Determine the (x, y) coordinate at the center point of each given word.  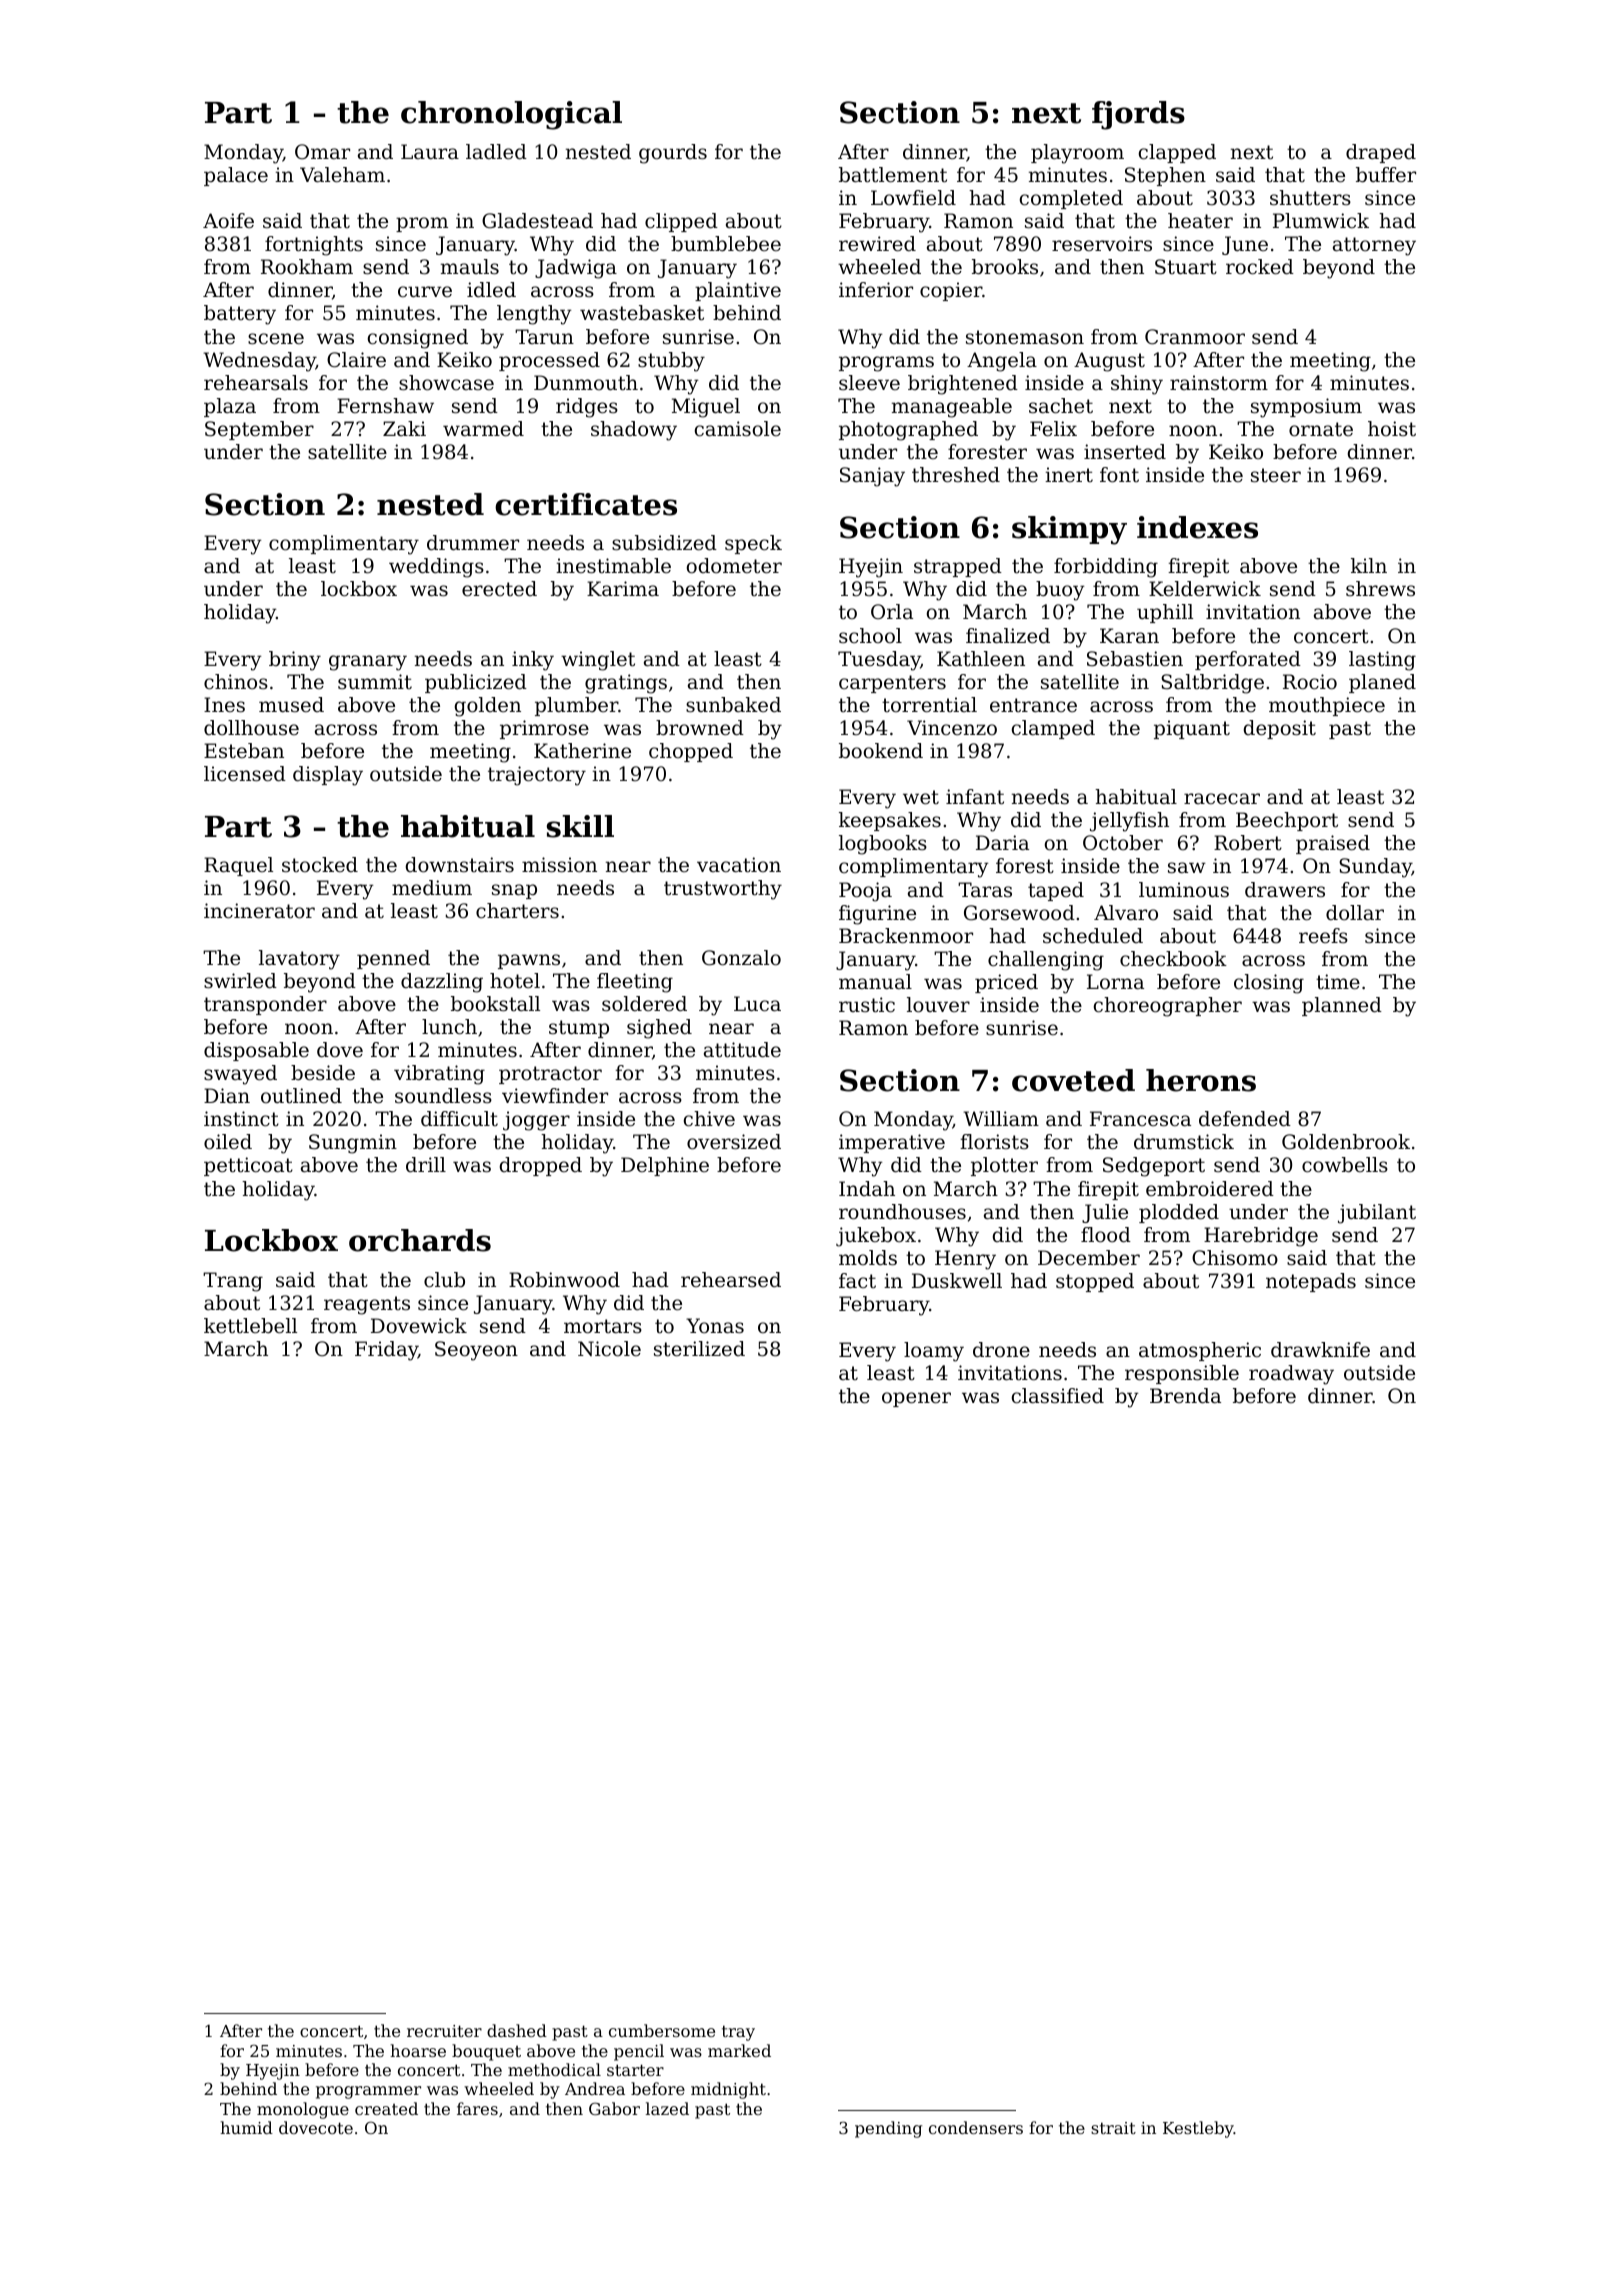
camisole (738, 429)
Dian (227, 1096)
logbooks (883, 845)
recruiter (444, 2031)
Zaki (404, 428)
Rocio (1310, 682)
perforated (1248, 660)
